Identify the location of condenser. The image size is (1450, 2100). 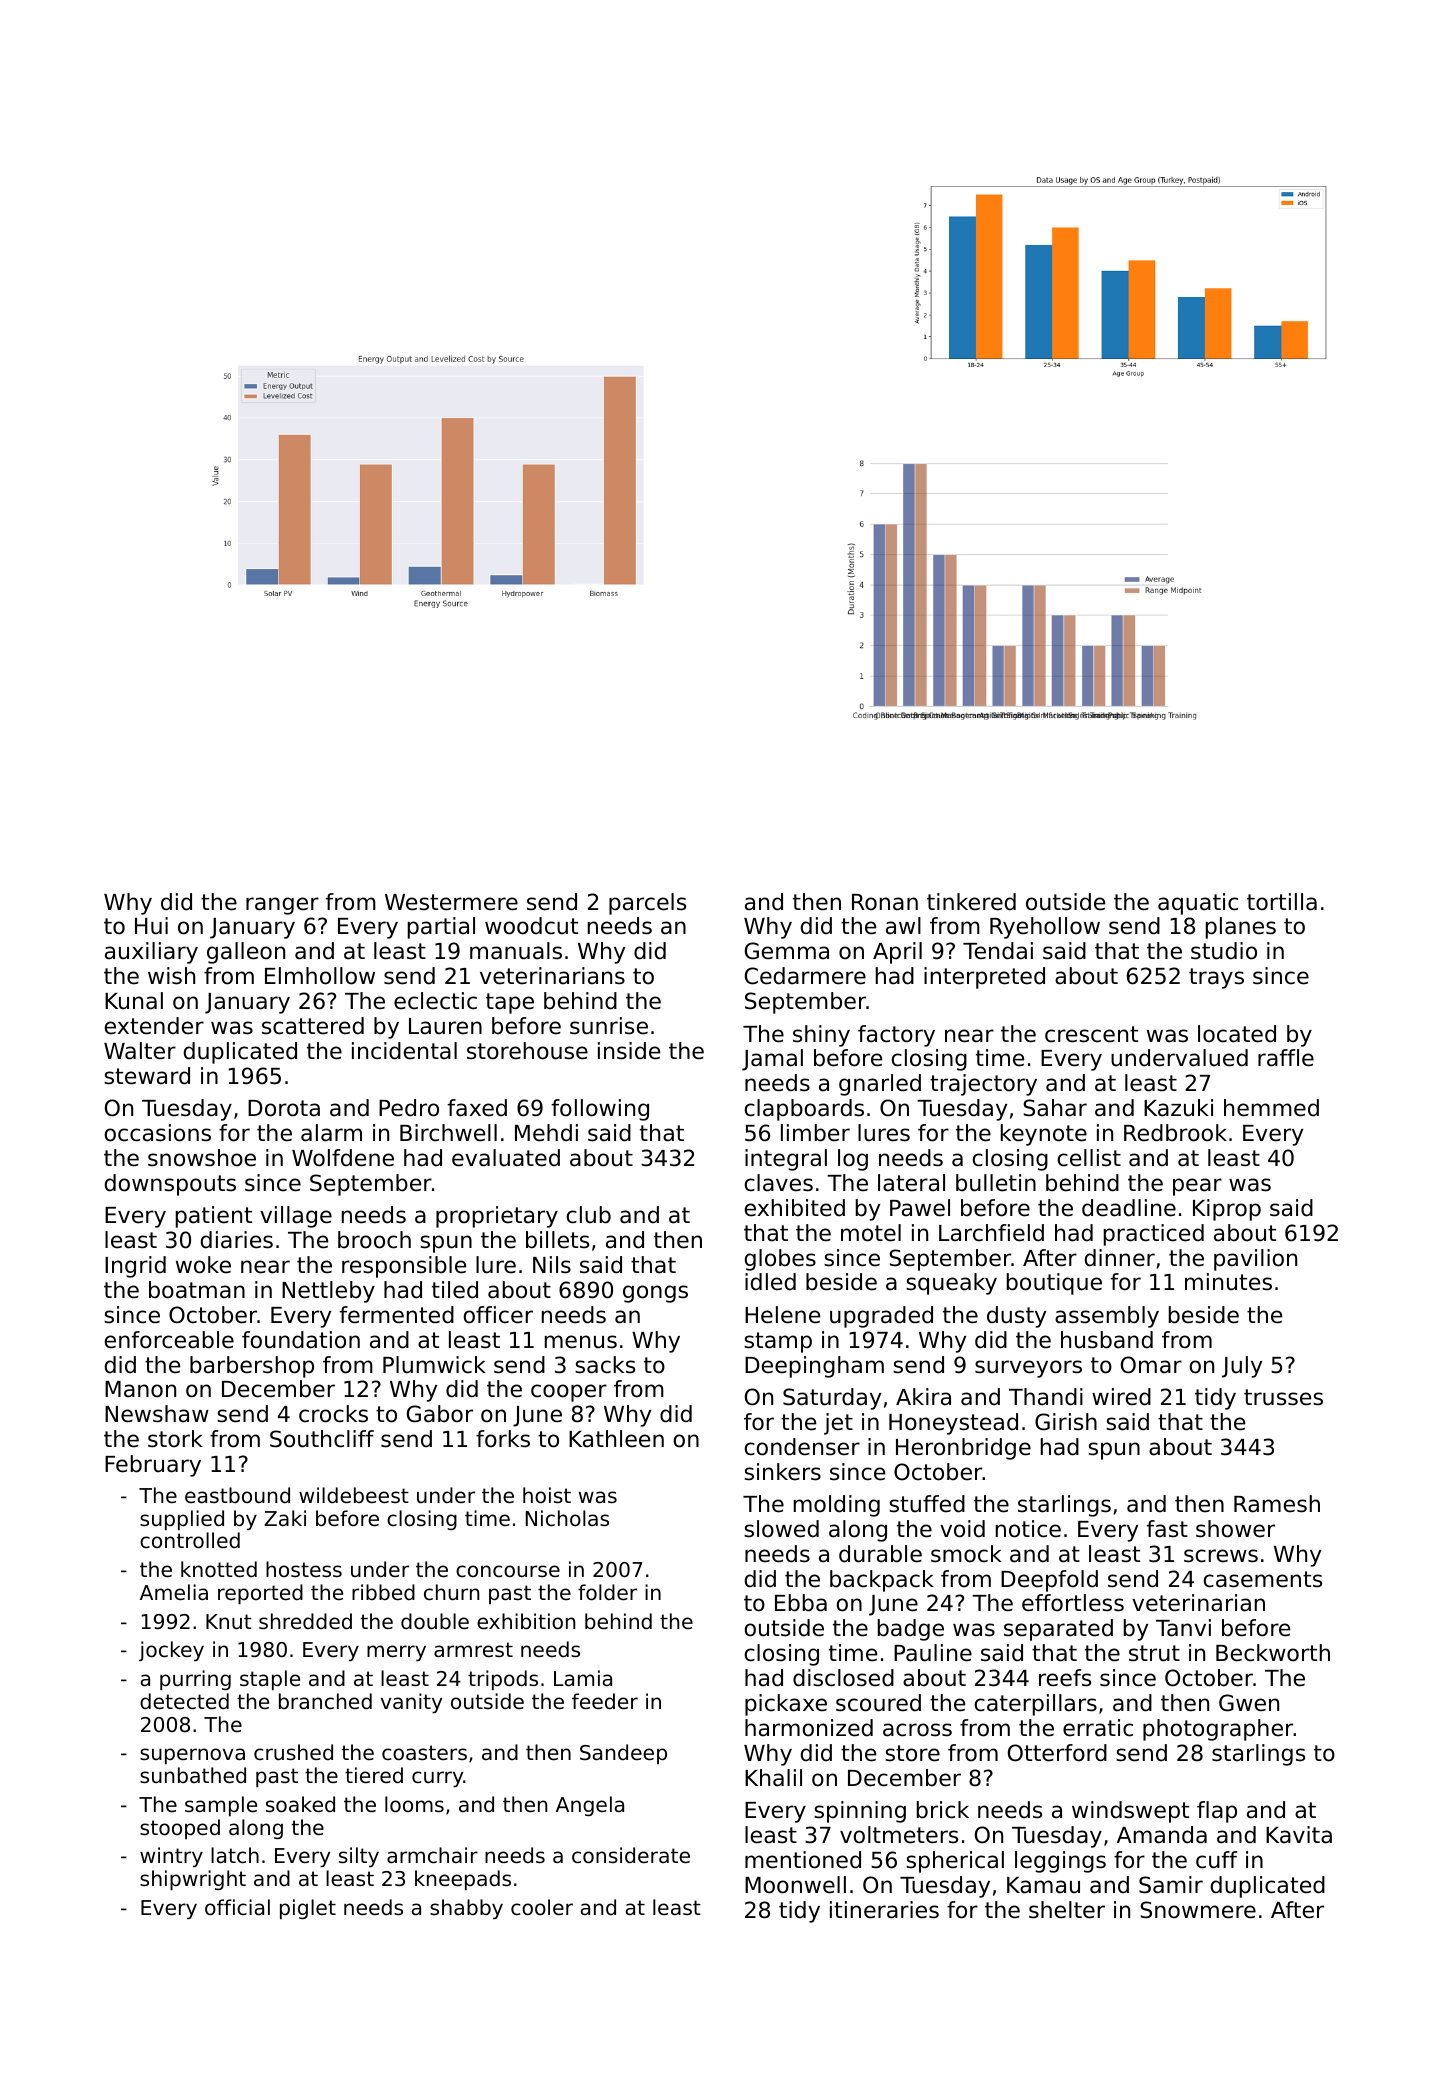
(802, 1447).
